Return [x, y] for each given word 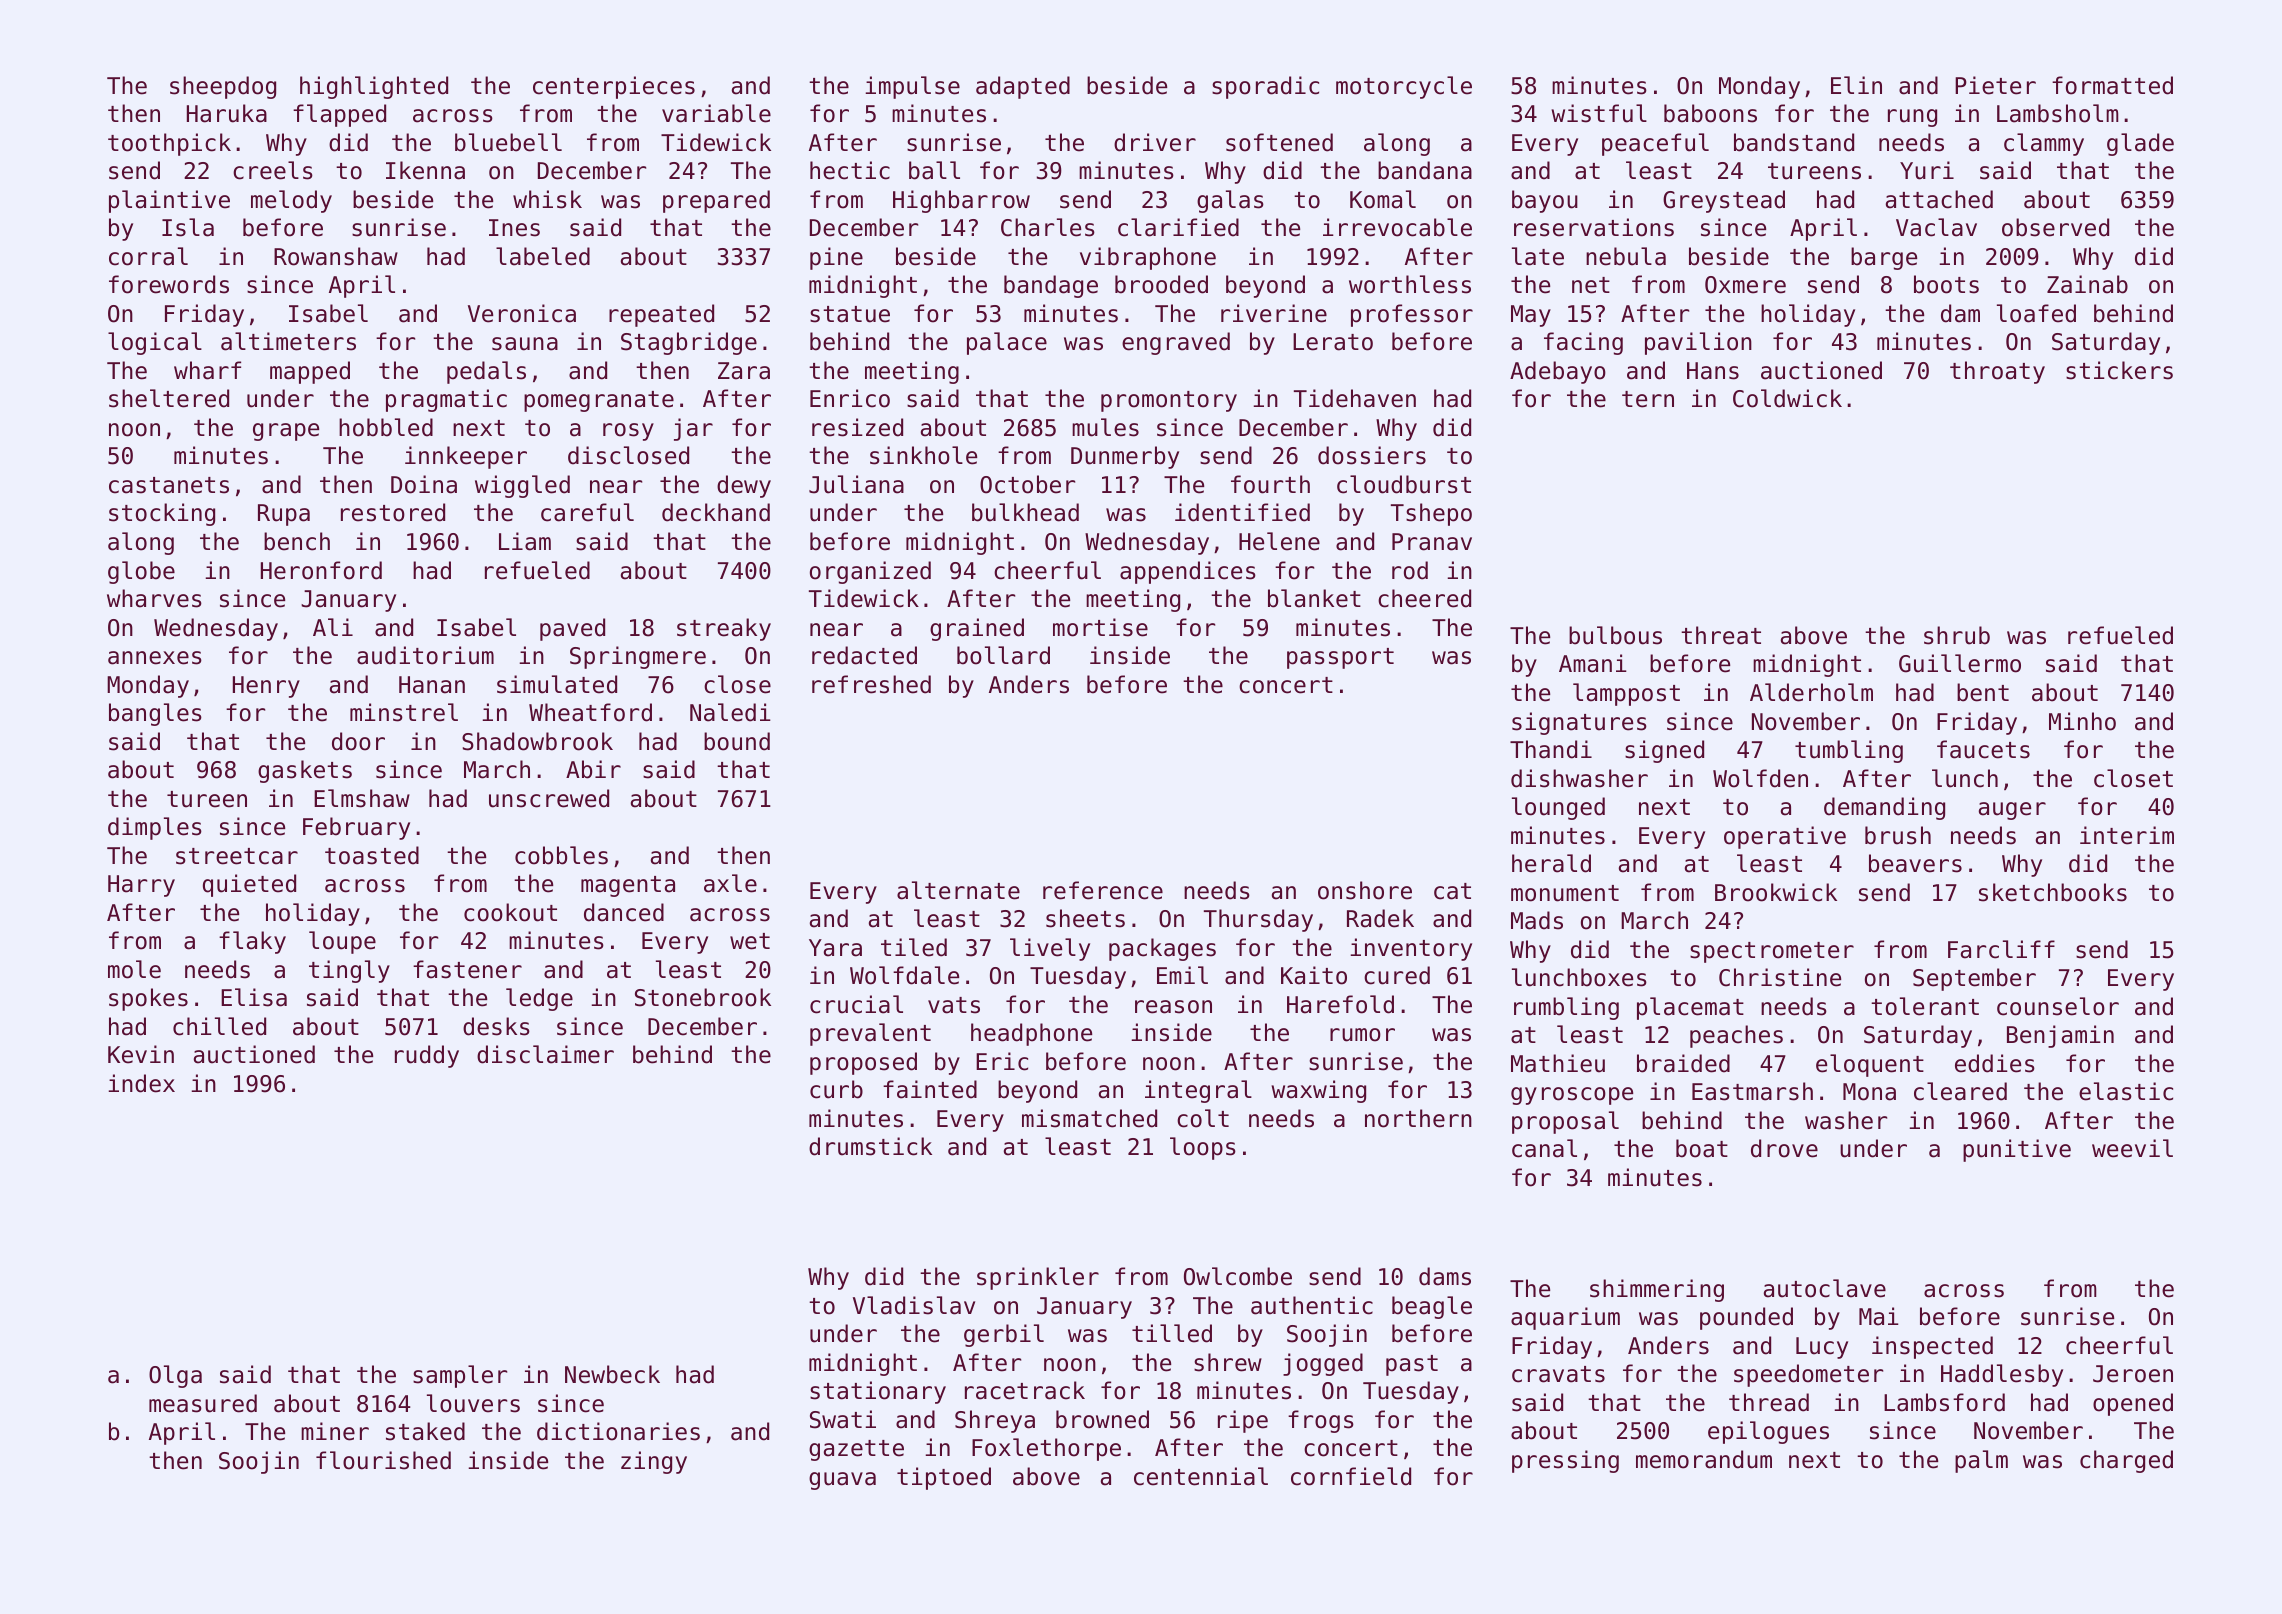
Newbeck [612, 1374]
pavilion [1698, 343]
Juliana [856, 484]
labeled [543, 256]
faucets [1983, 749]
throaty [1997, 372]
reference [1103, 890]
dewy [744, 486]
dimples [155, 828]
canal [1544, 1148]
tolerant [1925, 1006]
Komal [1383, 199]
